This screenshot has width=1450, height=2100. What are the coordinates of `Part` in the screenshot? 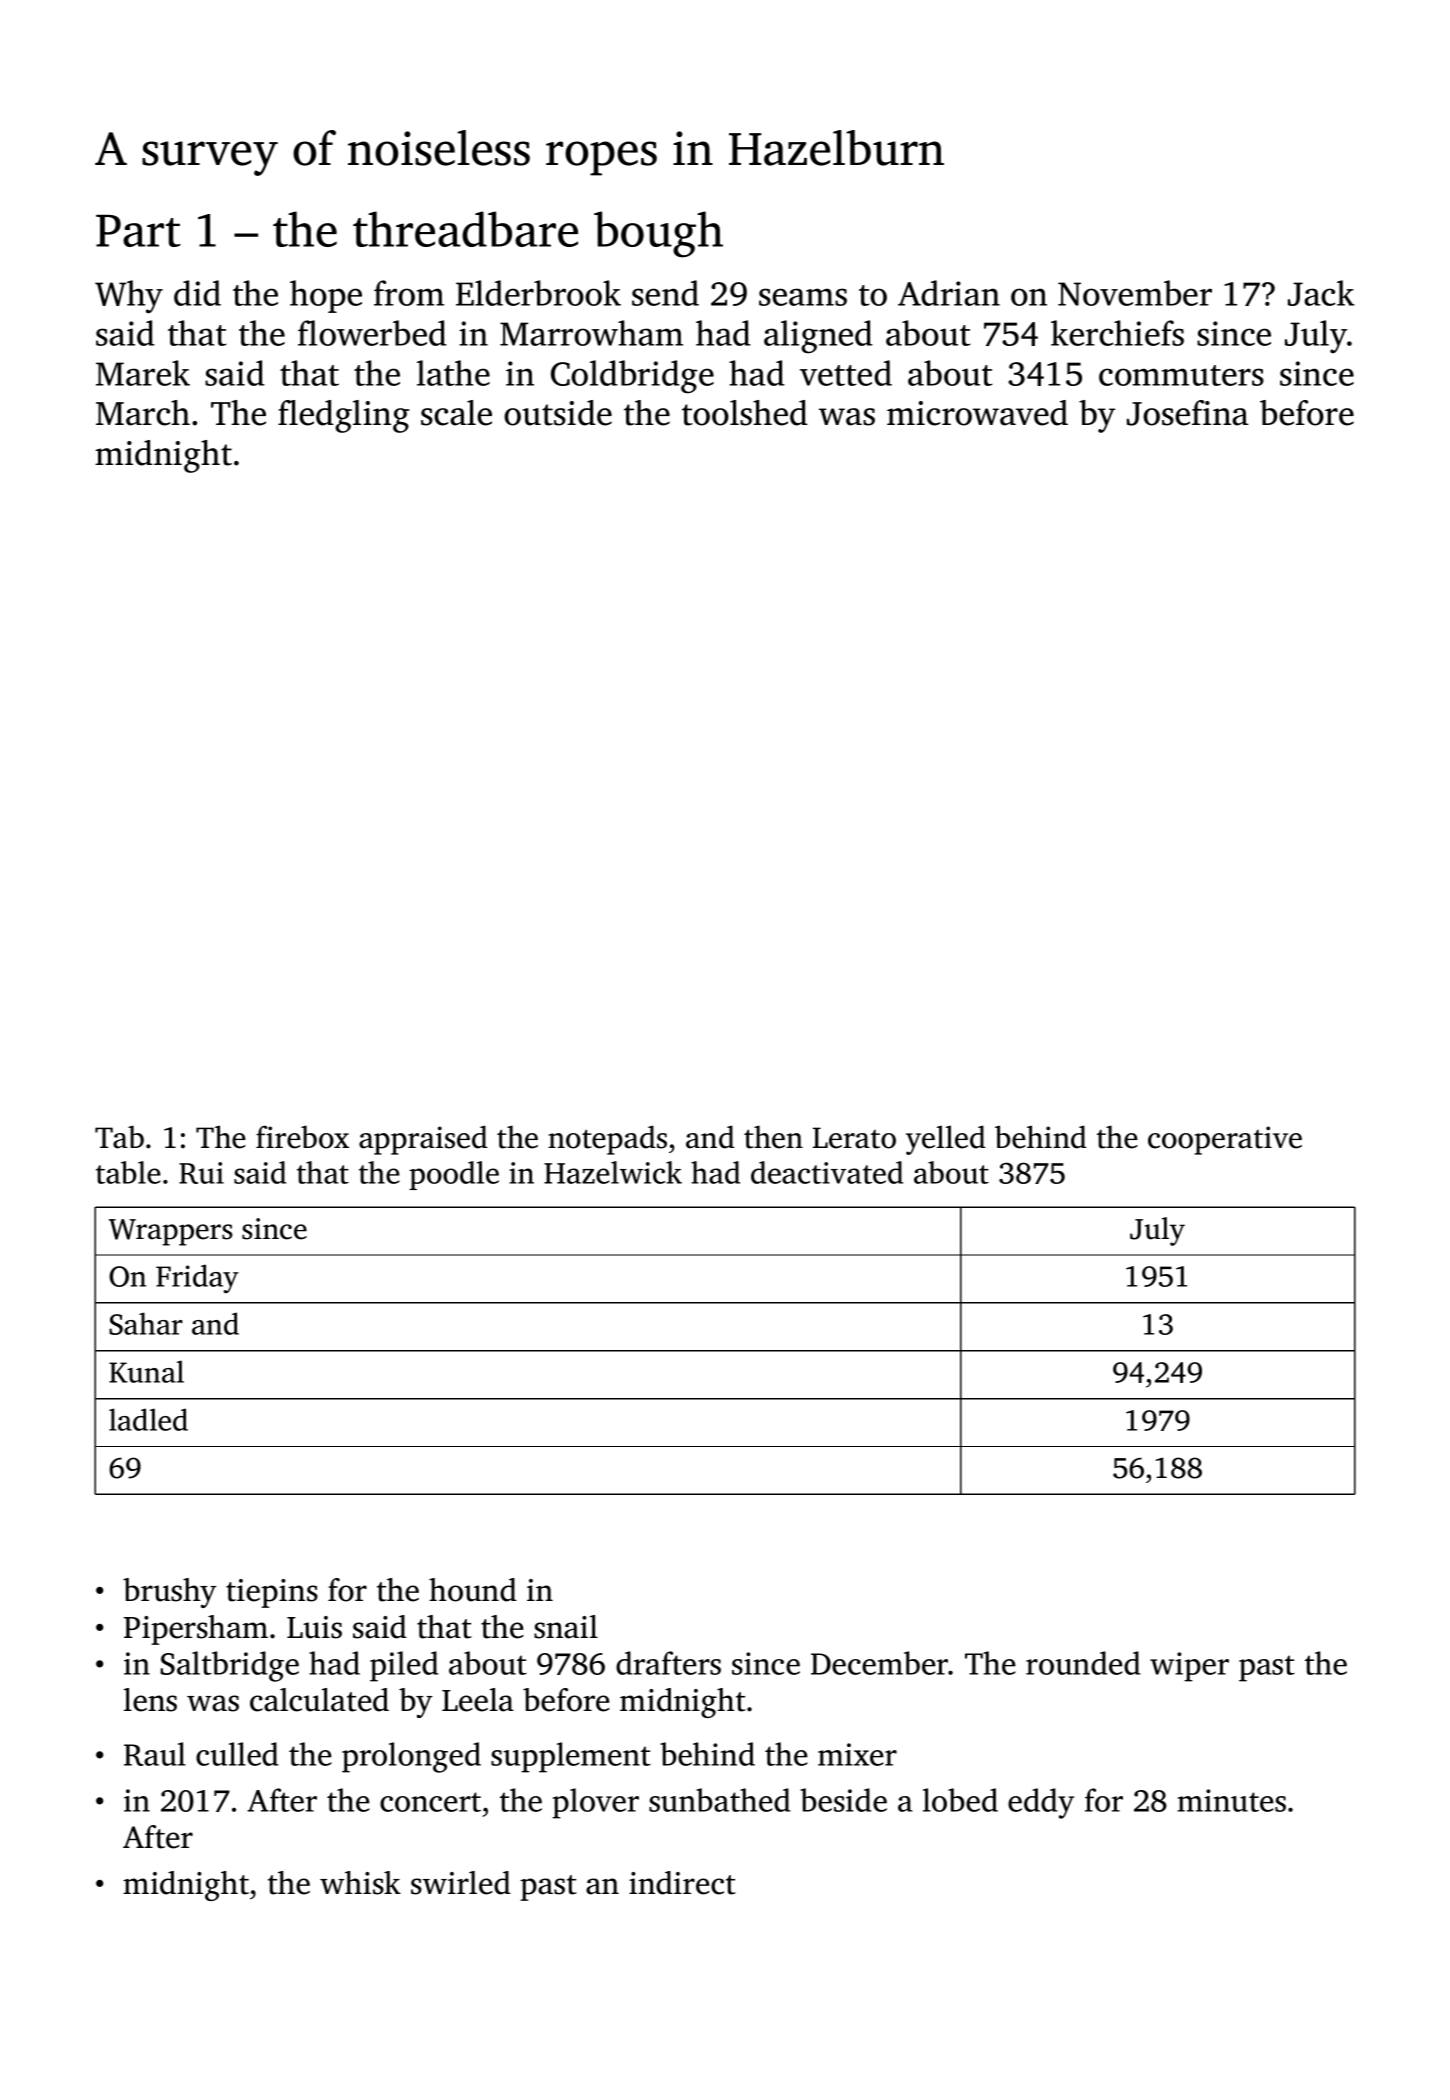 It's located at (138, 231).
